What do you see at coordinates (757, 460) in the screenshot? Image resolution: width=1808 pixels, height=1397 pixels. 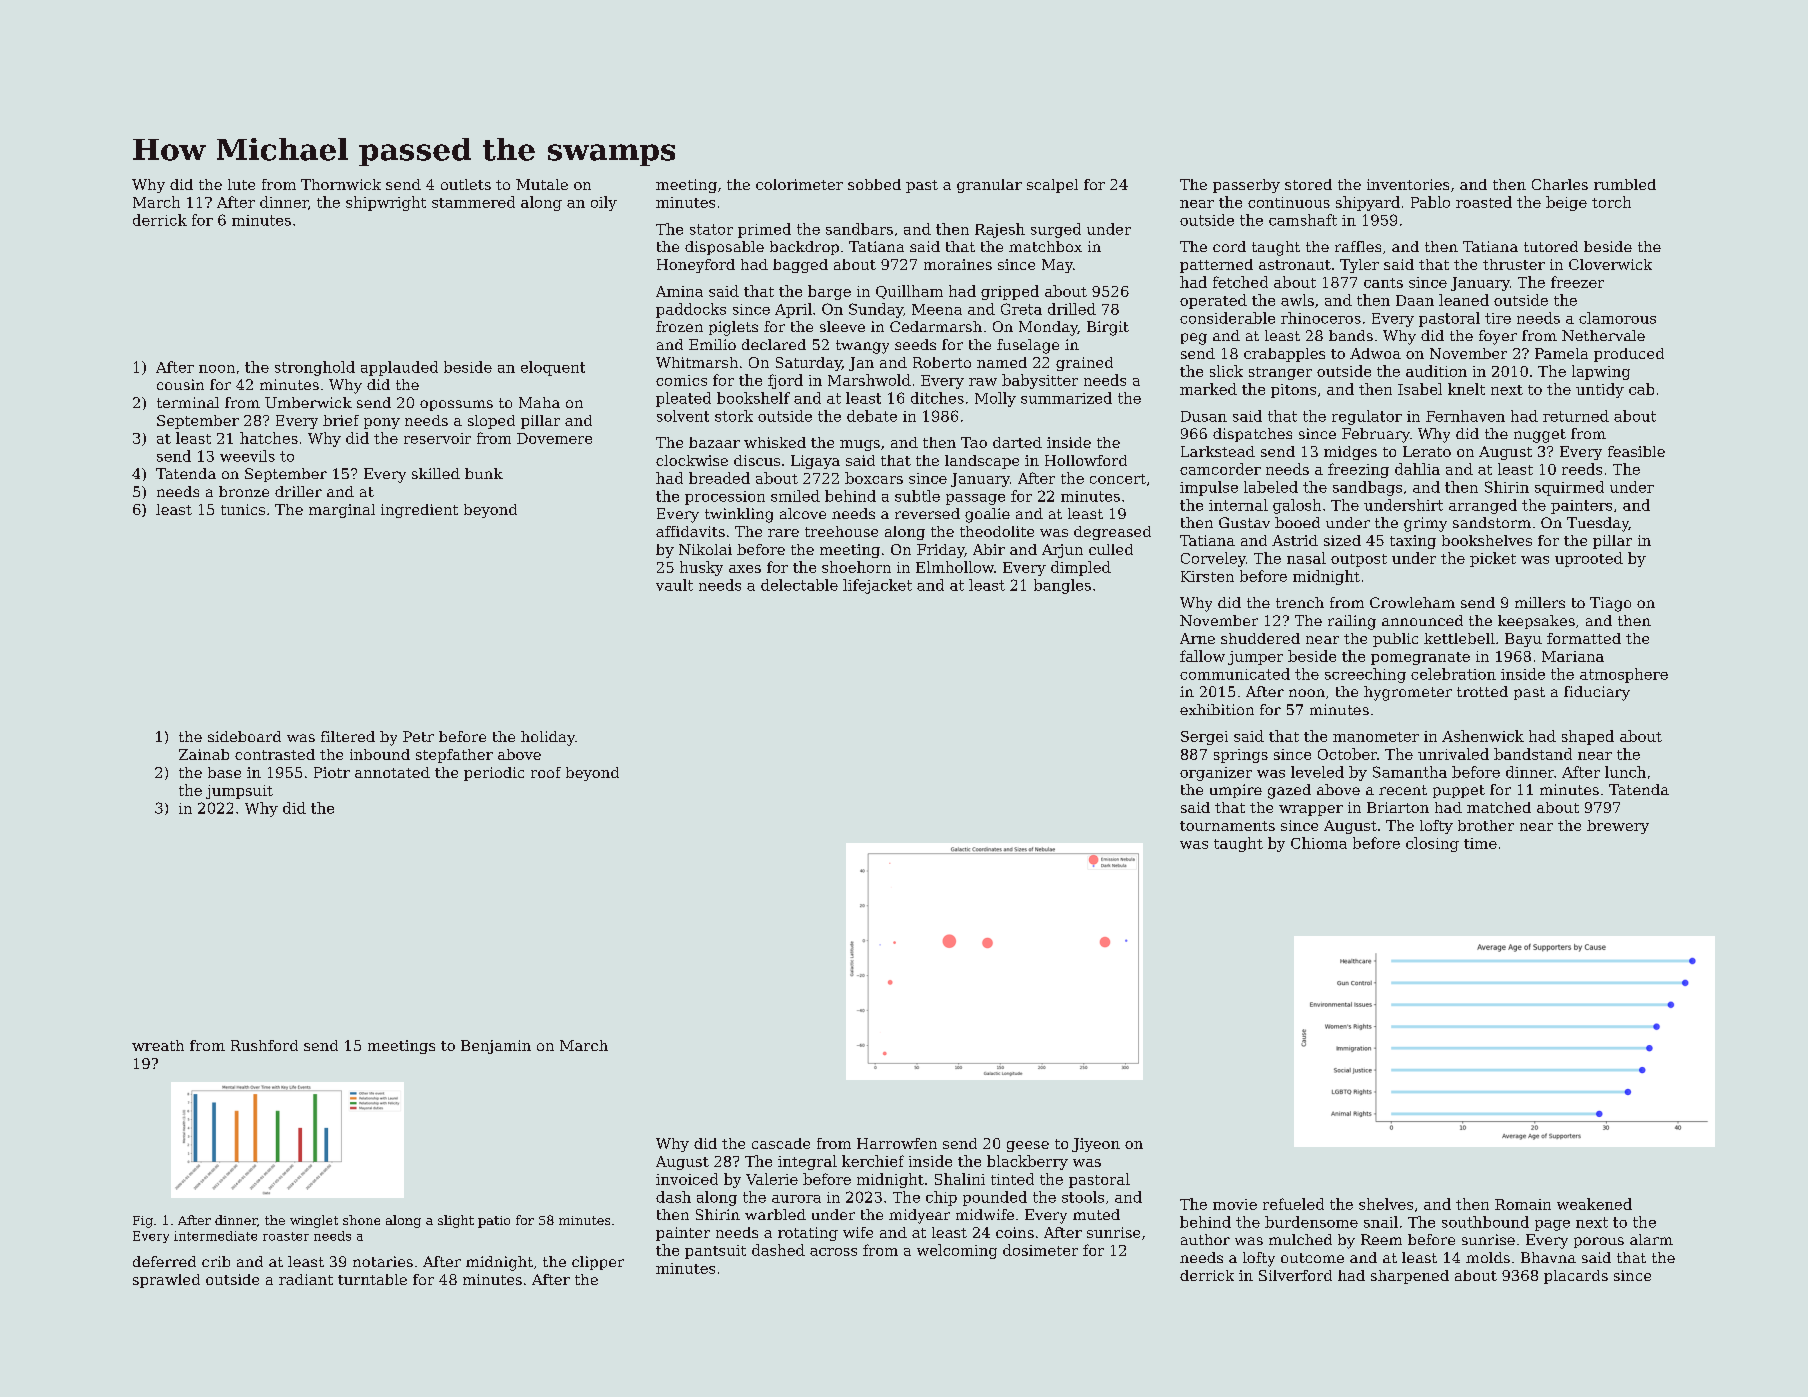 I see `discus` at bounding box center [757, 460].
